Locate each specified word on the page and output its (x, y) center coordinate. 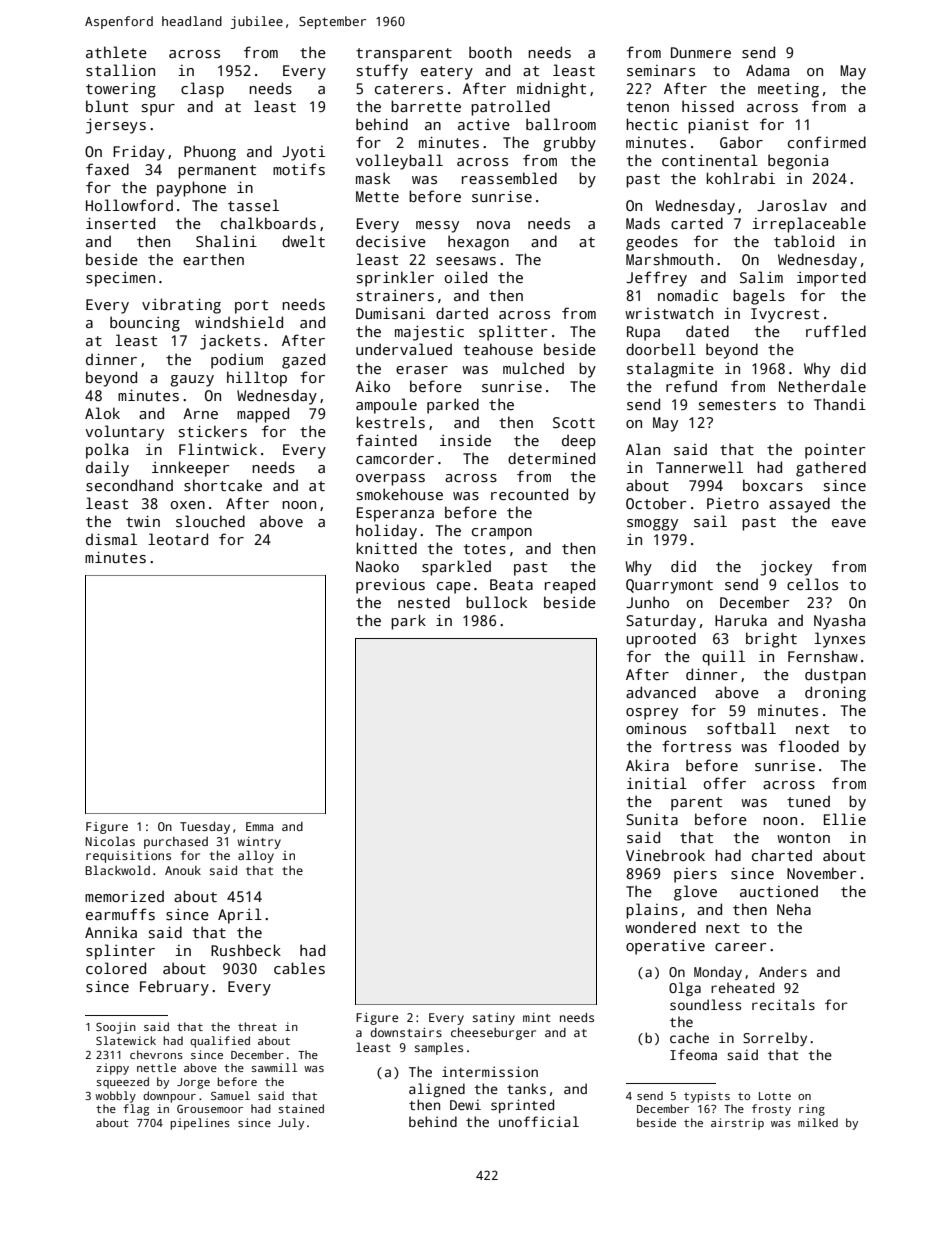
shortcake (223, 485)
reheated (742, 987)
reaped (570, 586)
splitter (513, 333)
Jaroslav (792, 205)
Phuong (210, 153)
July (291, 1124)
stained (301, 1108)
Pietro (733, 503)
